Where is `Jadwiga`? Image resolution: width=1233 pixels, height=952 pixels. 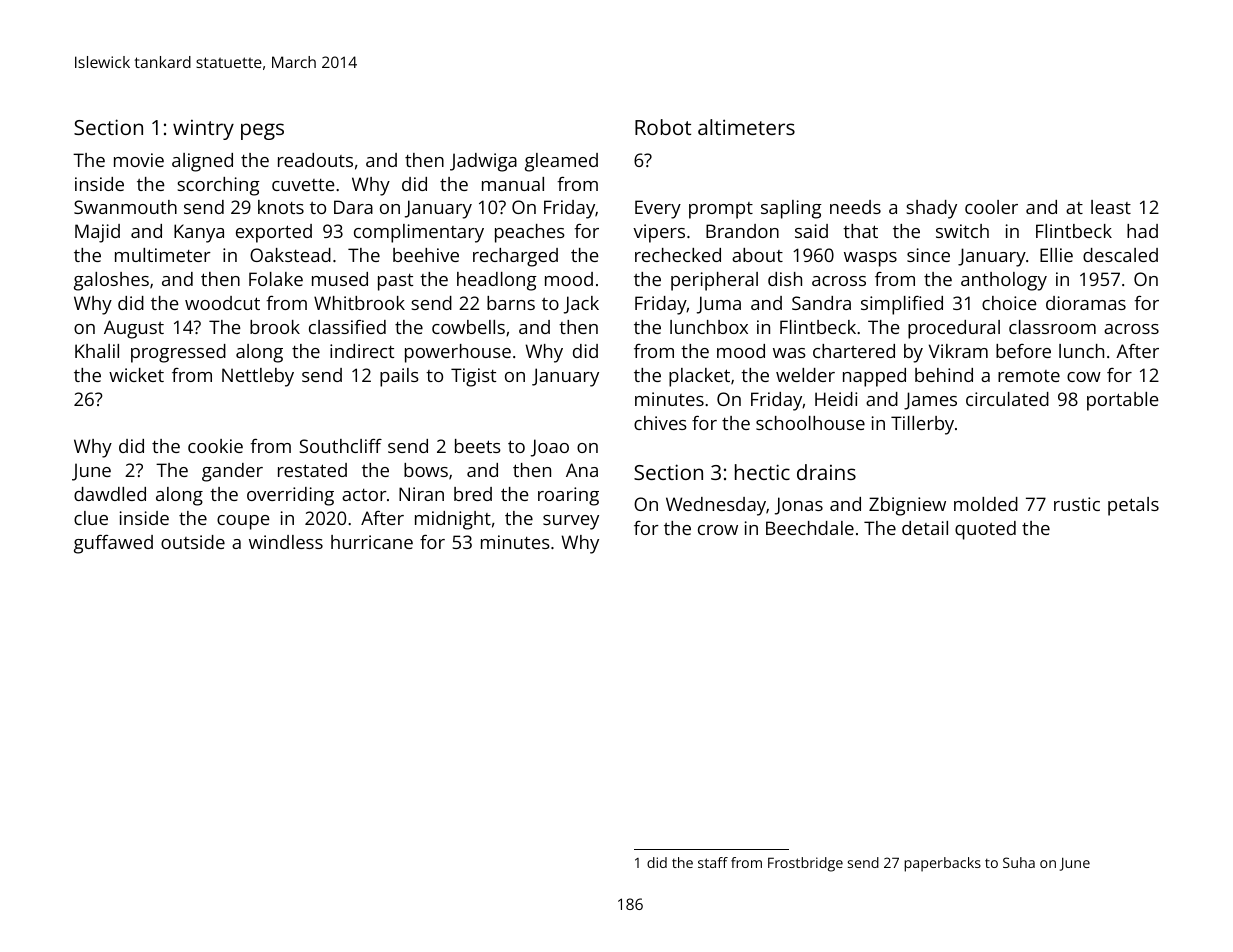 Jadwiga is located at coordinates (483, 162).
